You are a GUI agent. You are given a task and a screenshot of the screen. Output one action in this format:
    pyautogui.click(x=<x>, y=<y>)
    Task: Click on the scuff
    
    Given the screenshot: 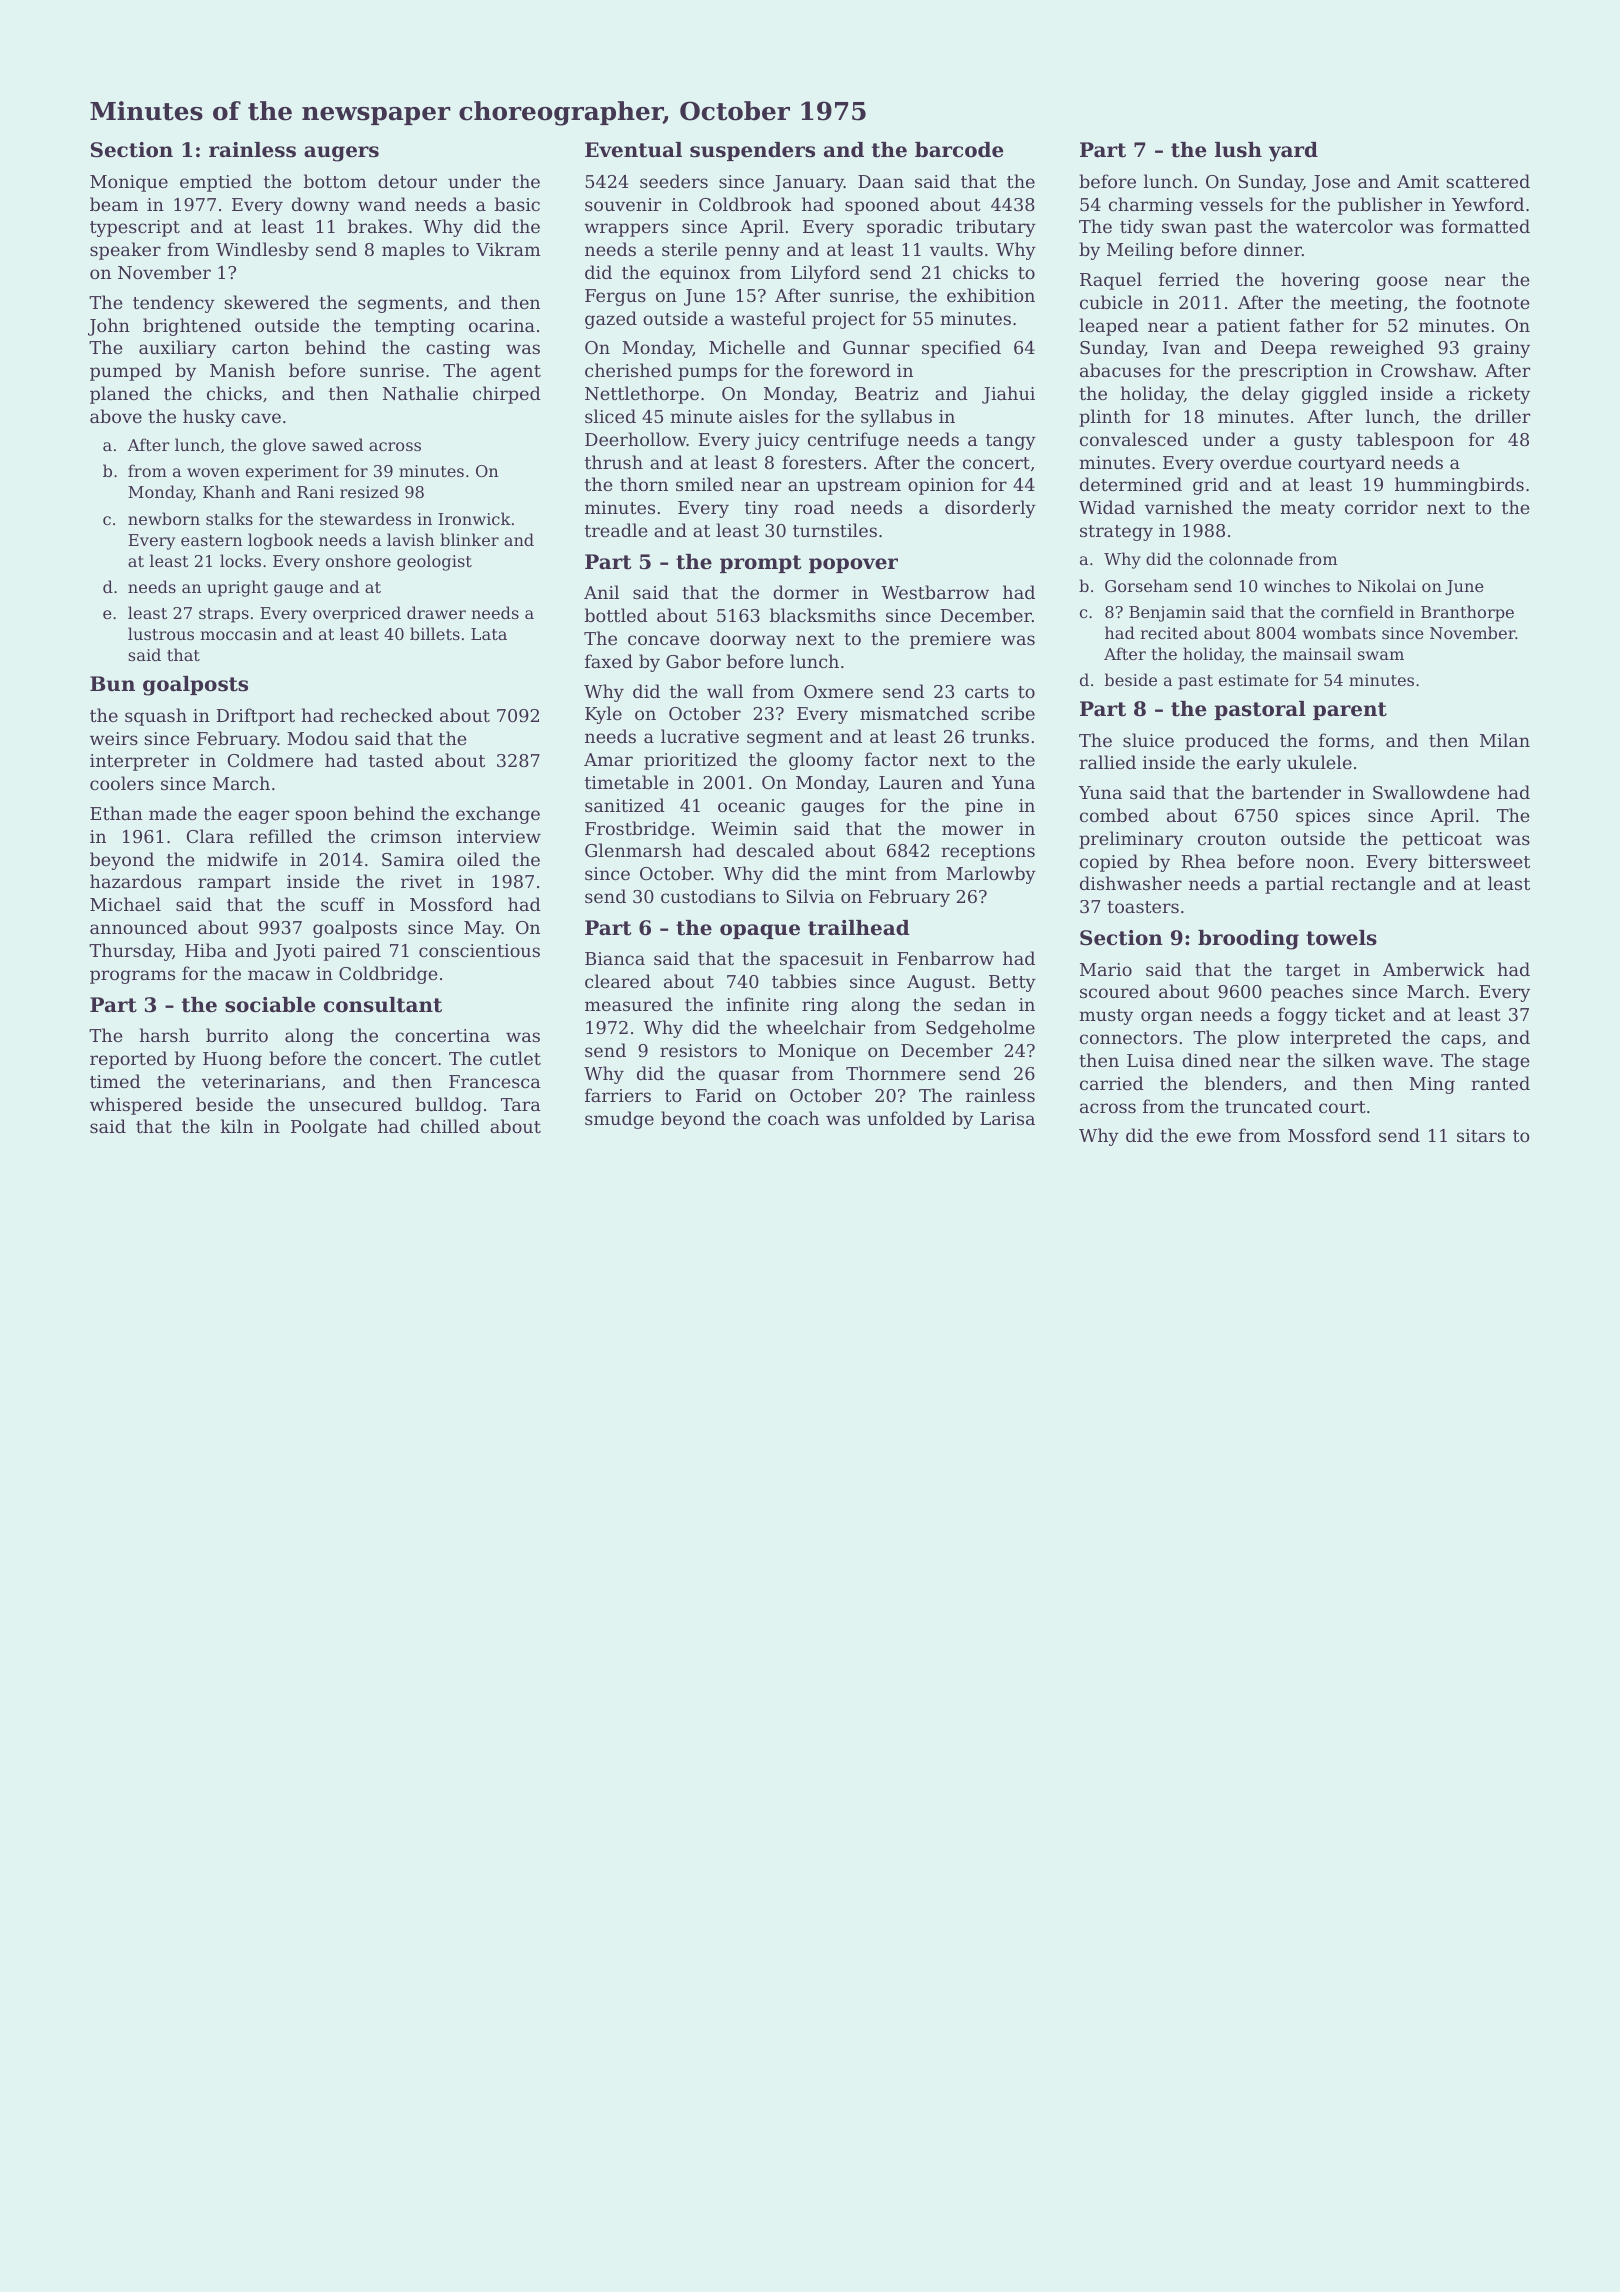 What is the action you would take?
    pyautogui.click(x=343, y=904)
